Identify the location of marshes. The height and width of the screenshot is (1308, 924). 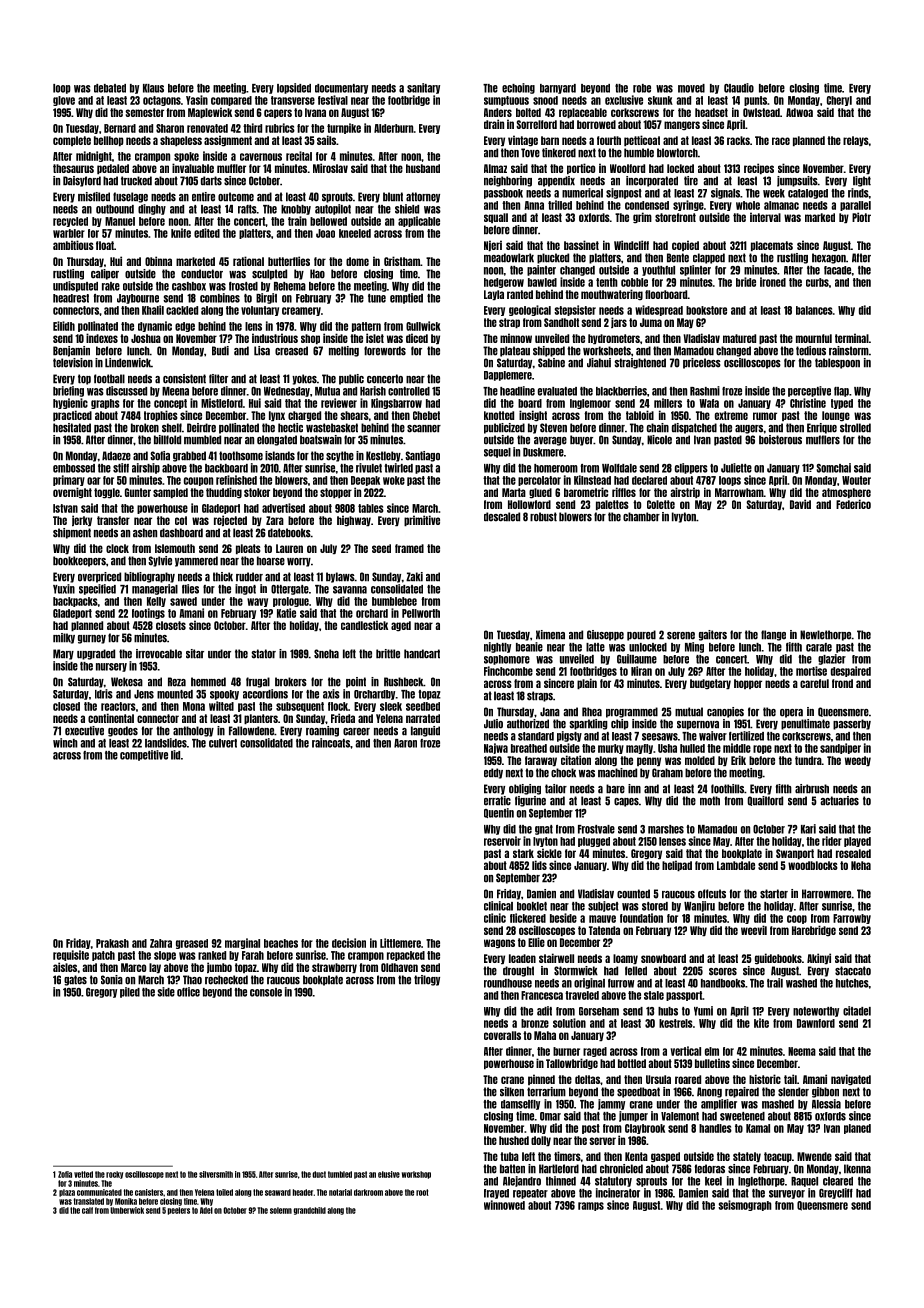
(666, 829).
